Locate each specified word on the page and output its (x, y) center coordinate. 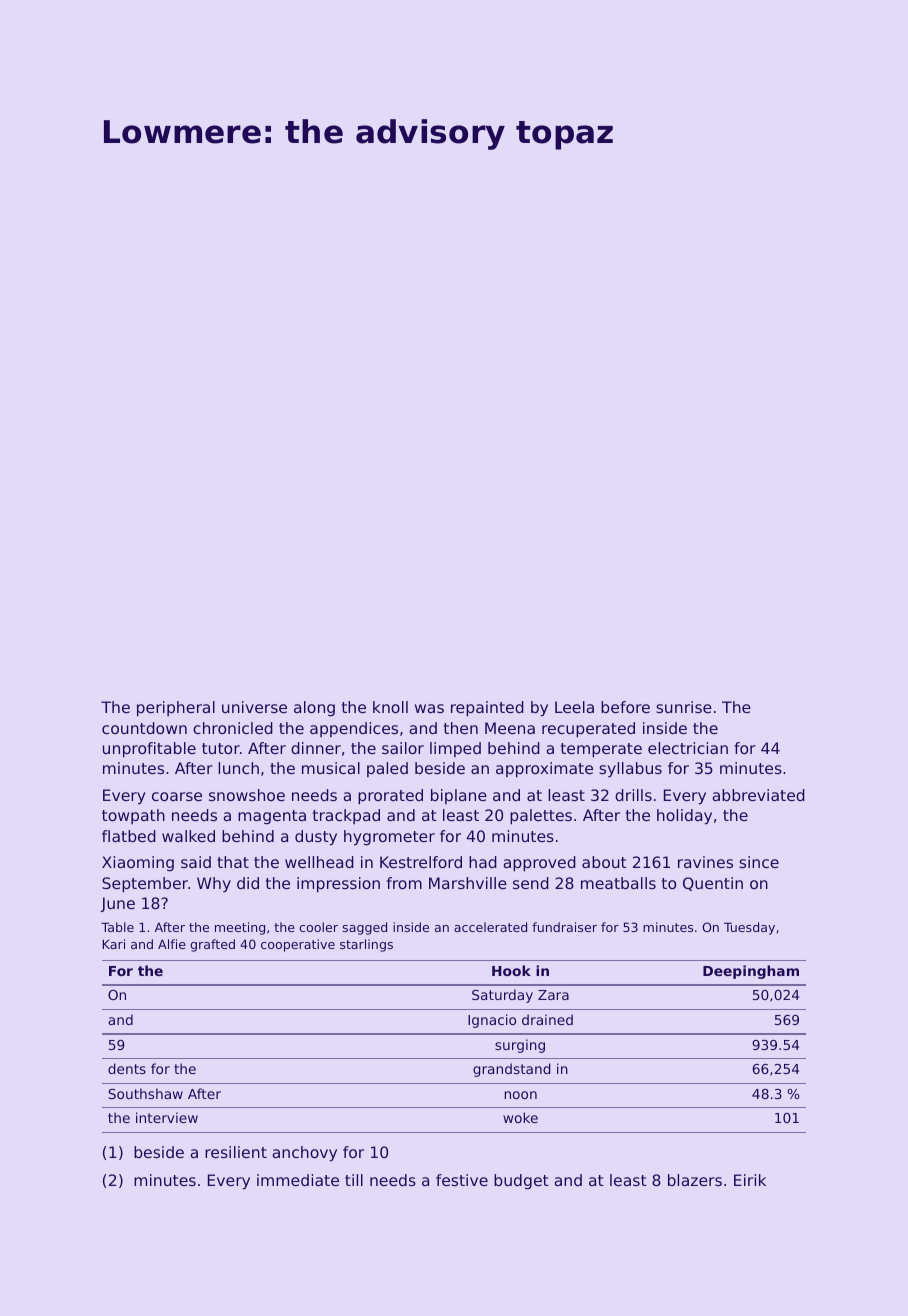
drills (633, 795)
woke (520, 1117)
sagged (365, 928)
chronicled (233, 728)
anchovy (304, 1154)
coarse (177, 796)
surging (520, 1046)
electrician (688, 748)
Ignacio (492, 1021)
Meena (510, 728)
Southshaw (145, 1093)
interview (167, 1117)
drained (547, 1019)
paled (387, 769)
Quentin (713, 884)
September (145, 885)
